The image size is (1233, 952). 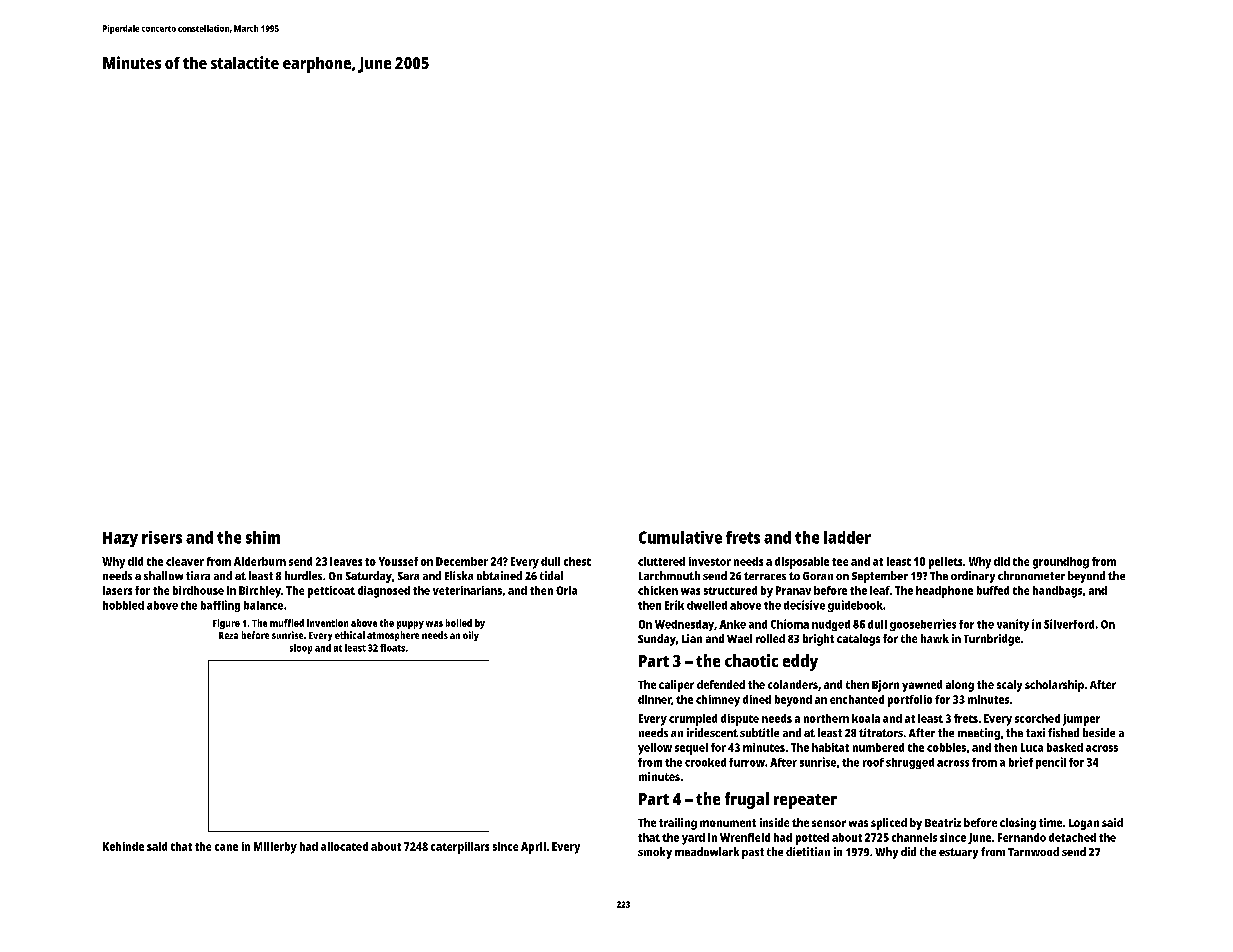 What do you see at coordinates (958, 853) in the document?
I see `estuary` at bounding box center [958, 853].
